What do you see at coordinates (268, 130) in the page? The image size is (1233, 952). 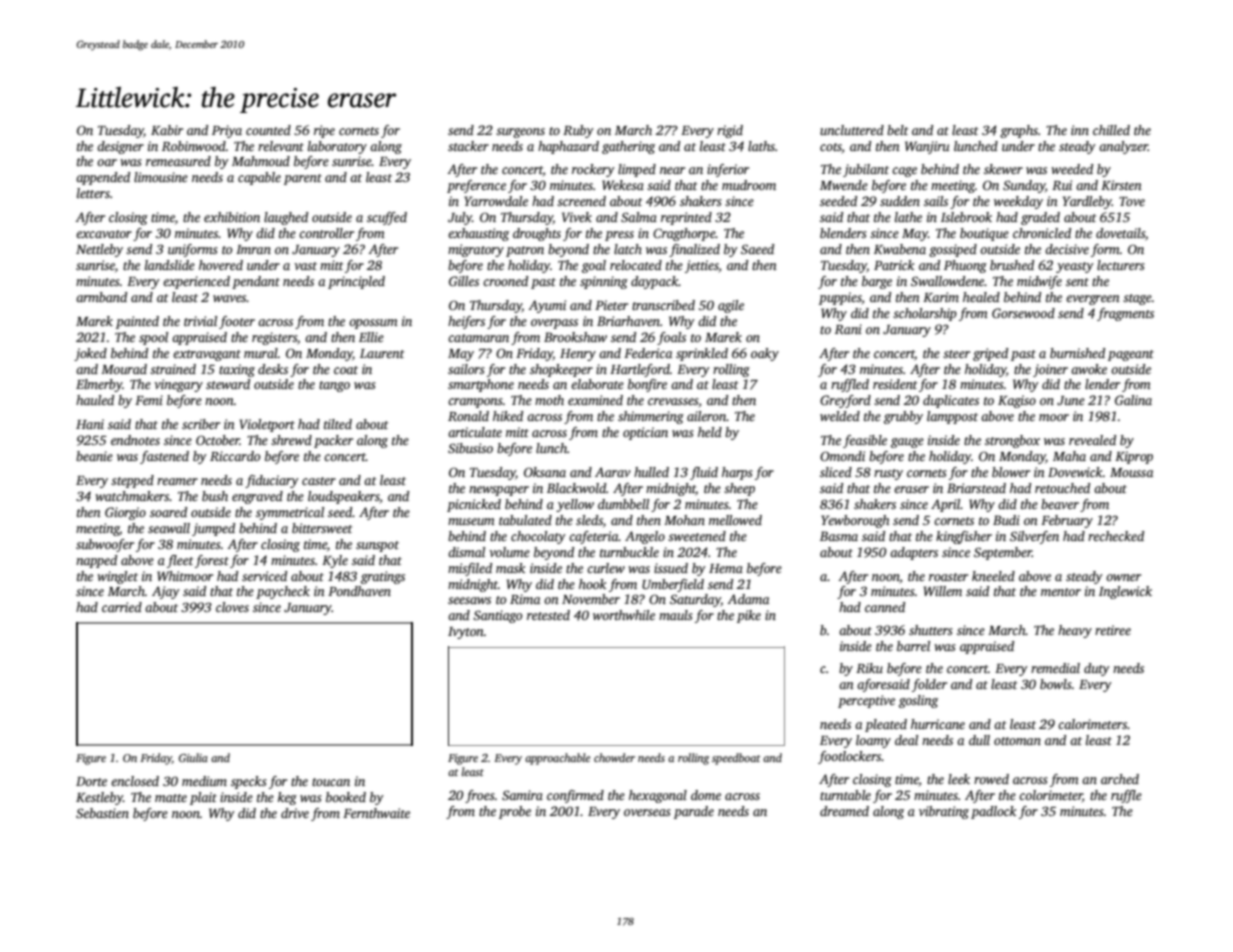 I see `counted` at bounding box center [268, 130].
